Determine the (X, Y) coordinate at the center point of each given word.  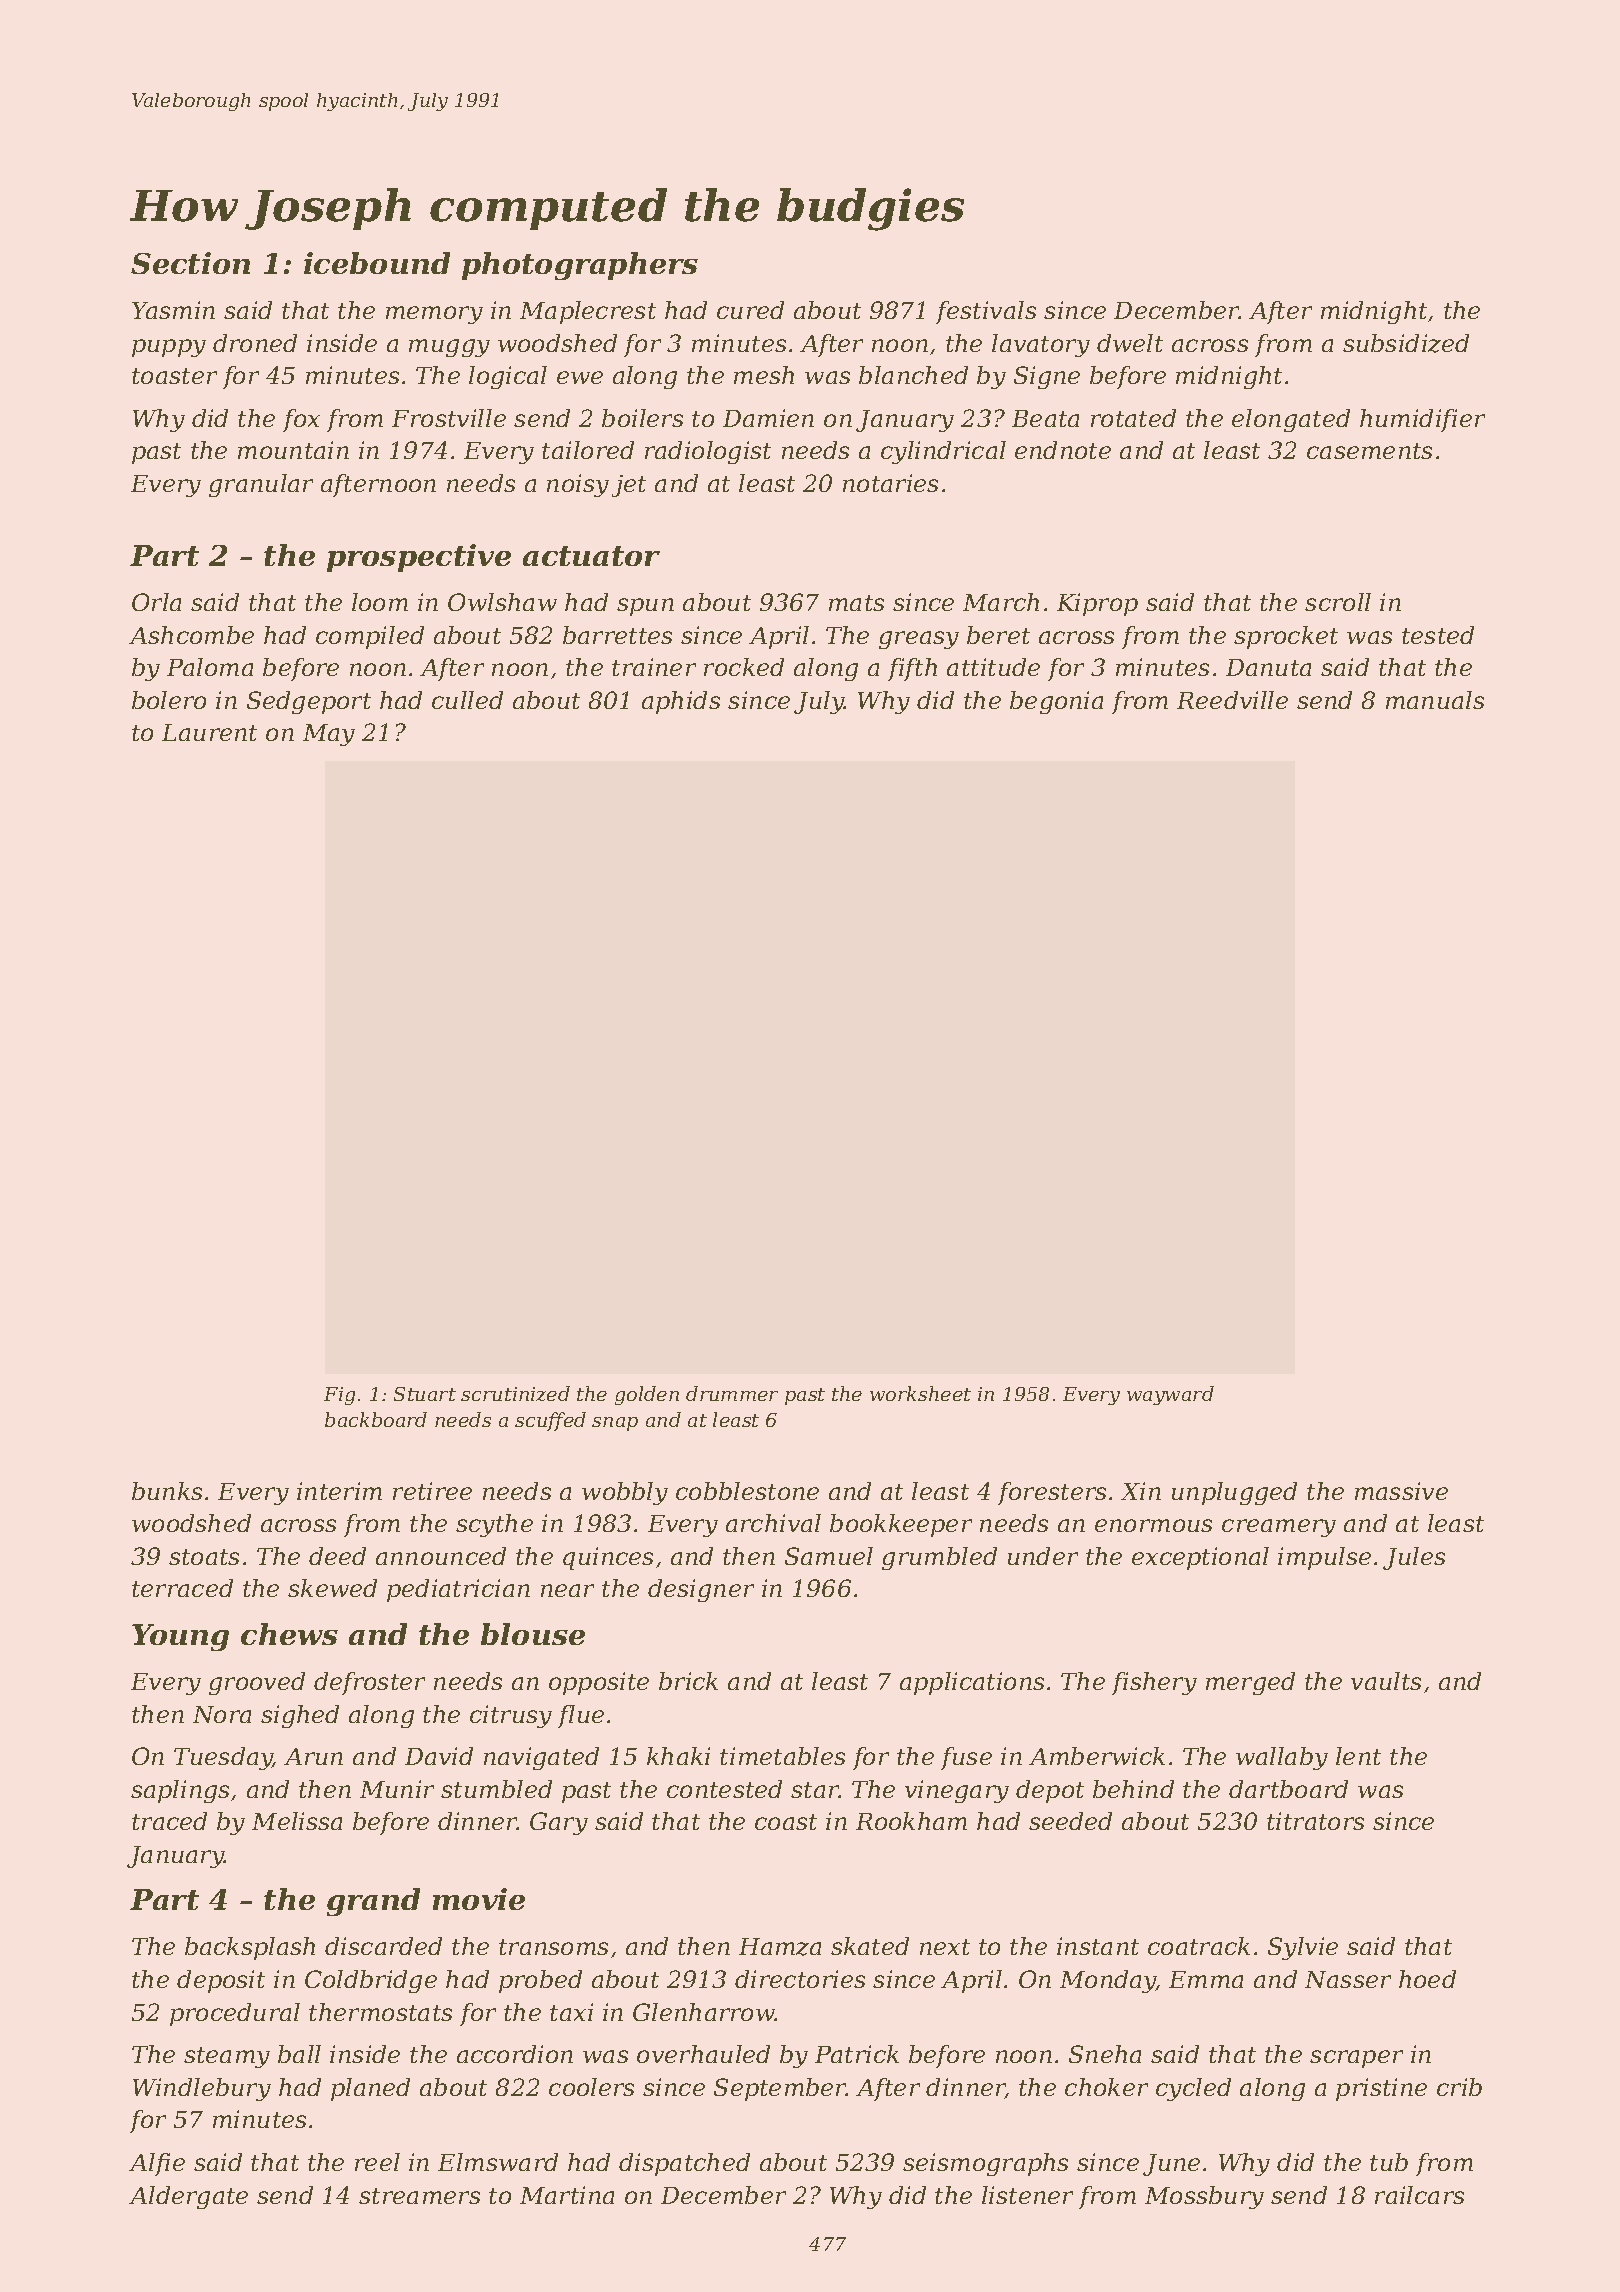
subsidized (1406, 343)
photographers (580, 266)
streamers (419, 2196)
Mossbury (1204, 2197)
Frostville (449, 418)
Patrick (857, 2054)
